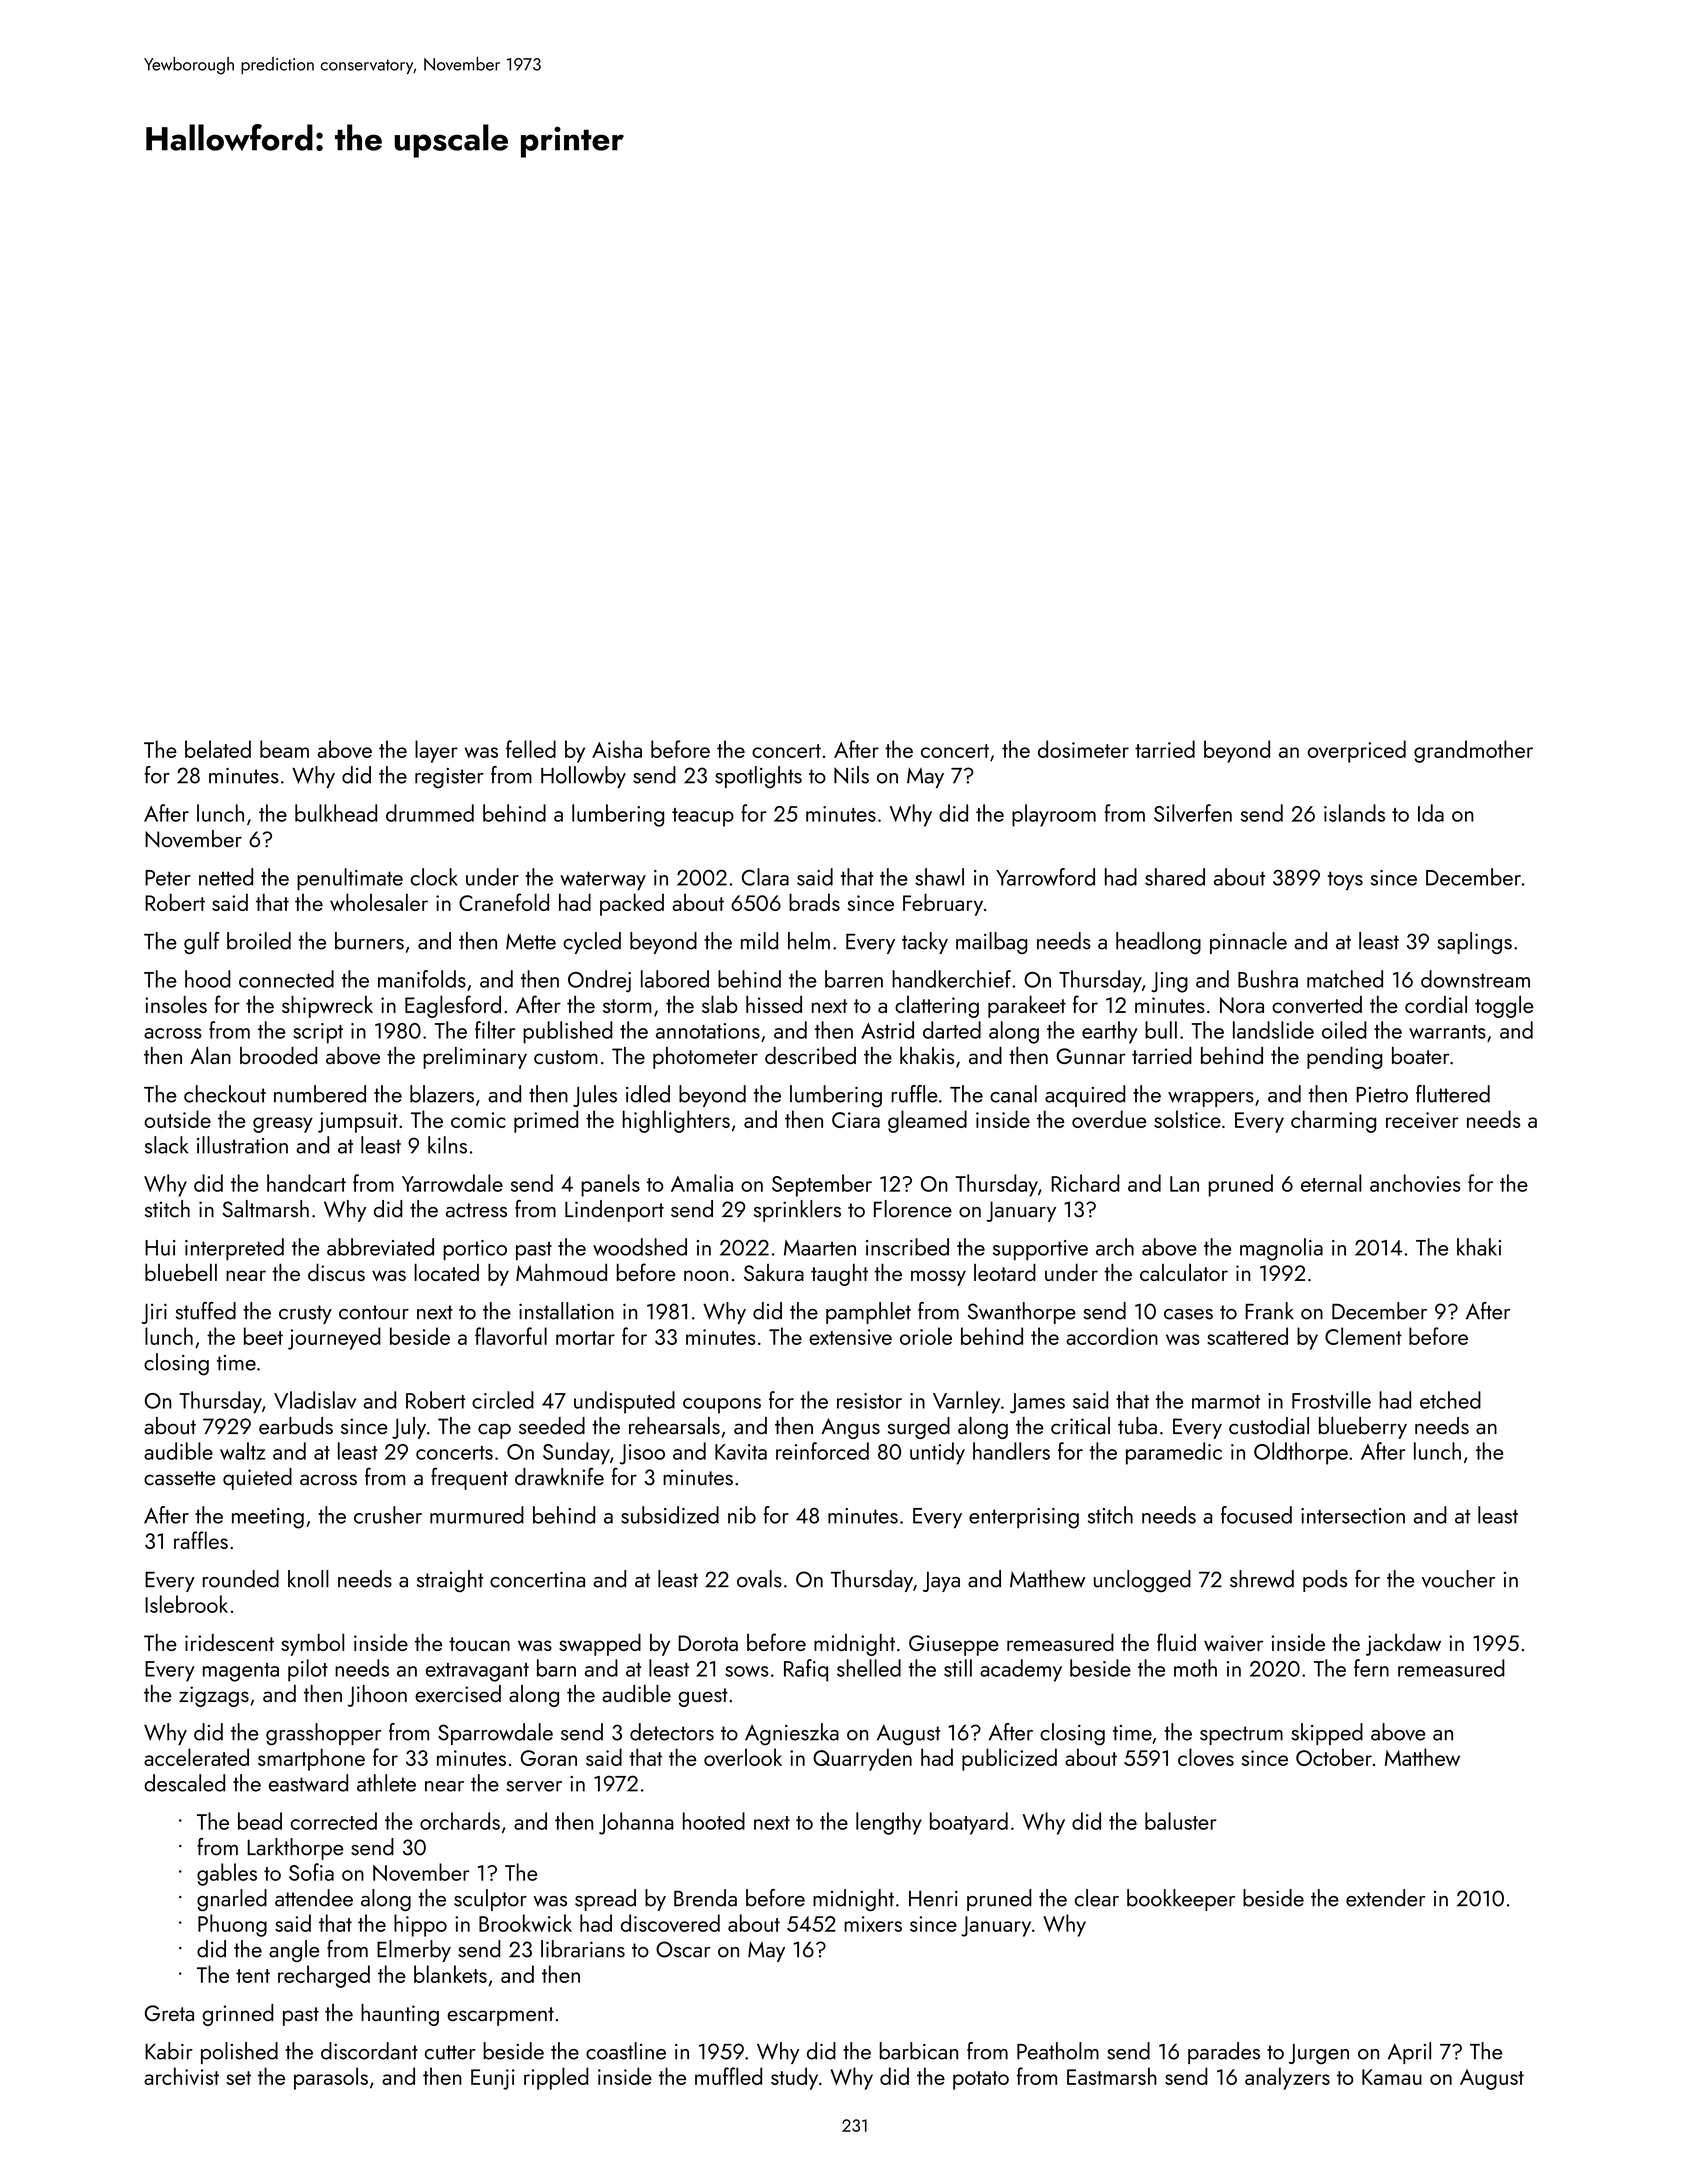 The width and height of the image is (1683, 2178). What do you see at coordinates (430, 813) in the image?
I see `drummed` at bounding box center [430, 813].
